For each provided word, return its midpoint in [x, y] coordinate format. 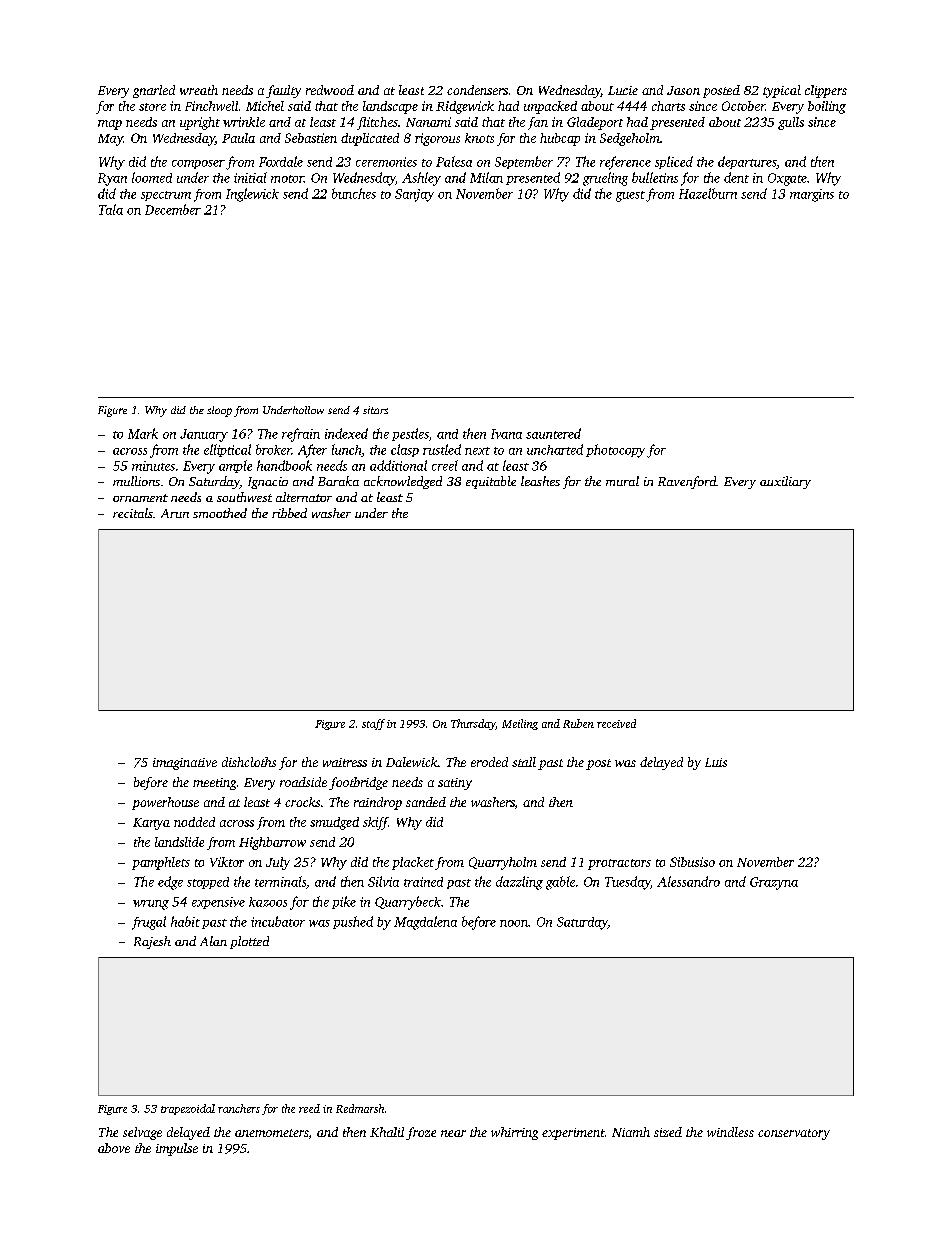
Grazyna [774, 883]
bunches [354, 193]
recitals [133, 513]
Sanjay [414, 195]
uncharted [555, 449]
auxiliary [785, 482]
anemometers [271, 1133]
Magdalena [425, 923]
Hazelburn [708, 193]
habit [185, 921]
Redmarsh [360, 1108]
